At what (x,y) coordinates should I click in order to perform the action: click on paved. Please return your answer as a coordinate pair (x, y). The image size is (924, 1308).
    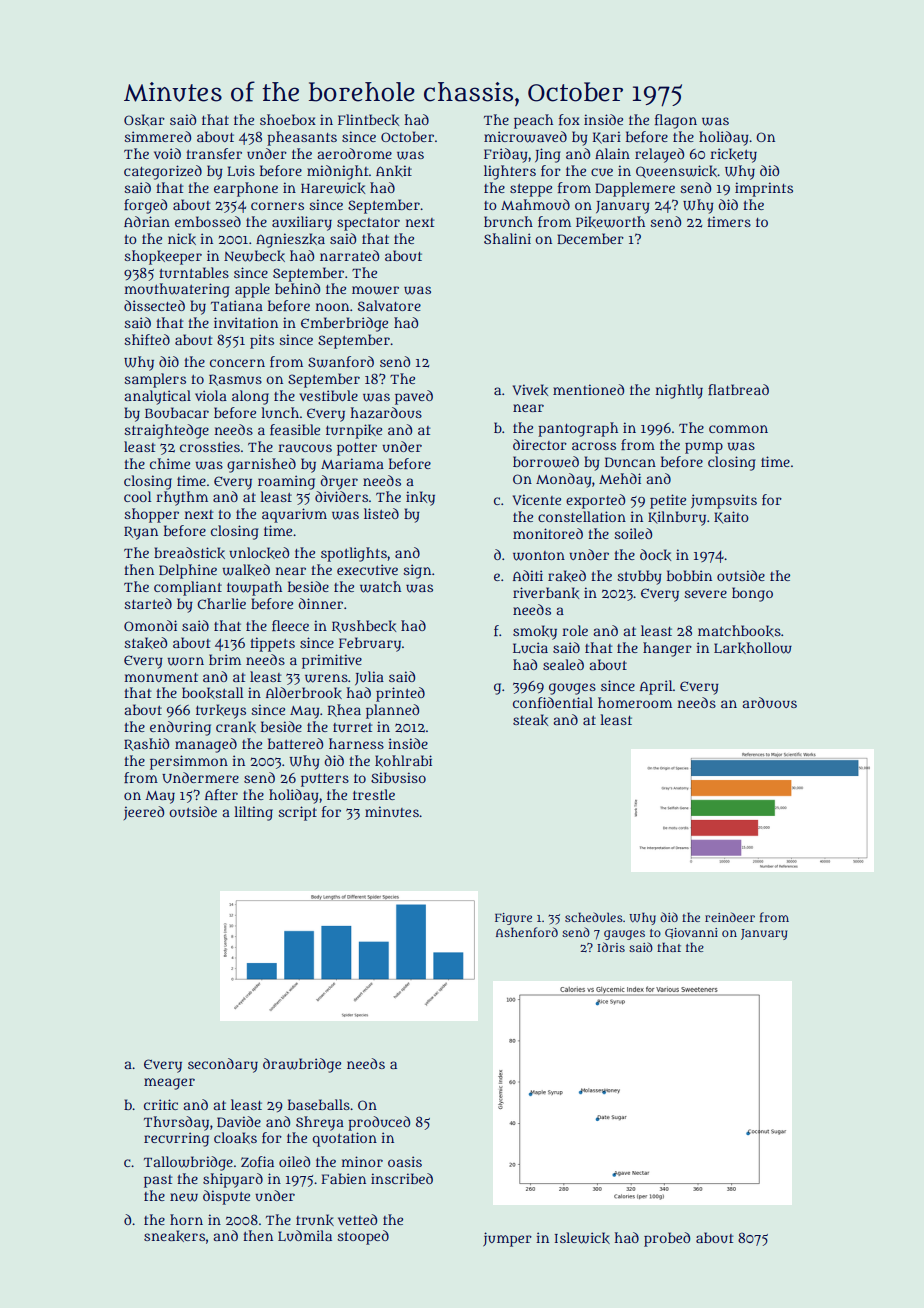
    Looking at the image, I should click on (414, 397).
